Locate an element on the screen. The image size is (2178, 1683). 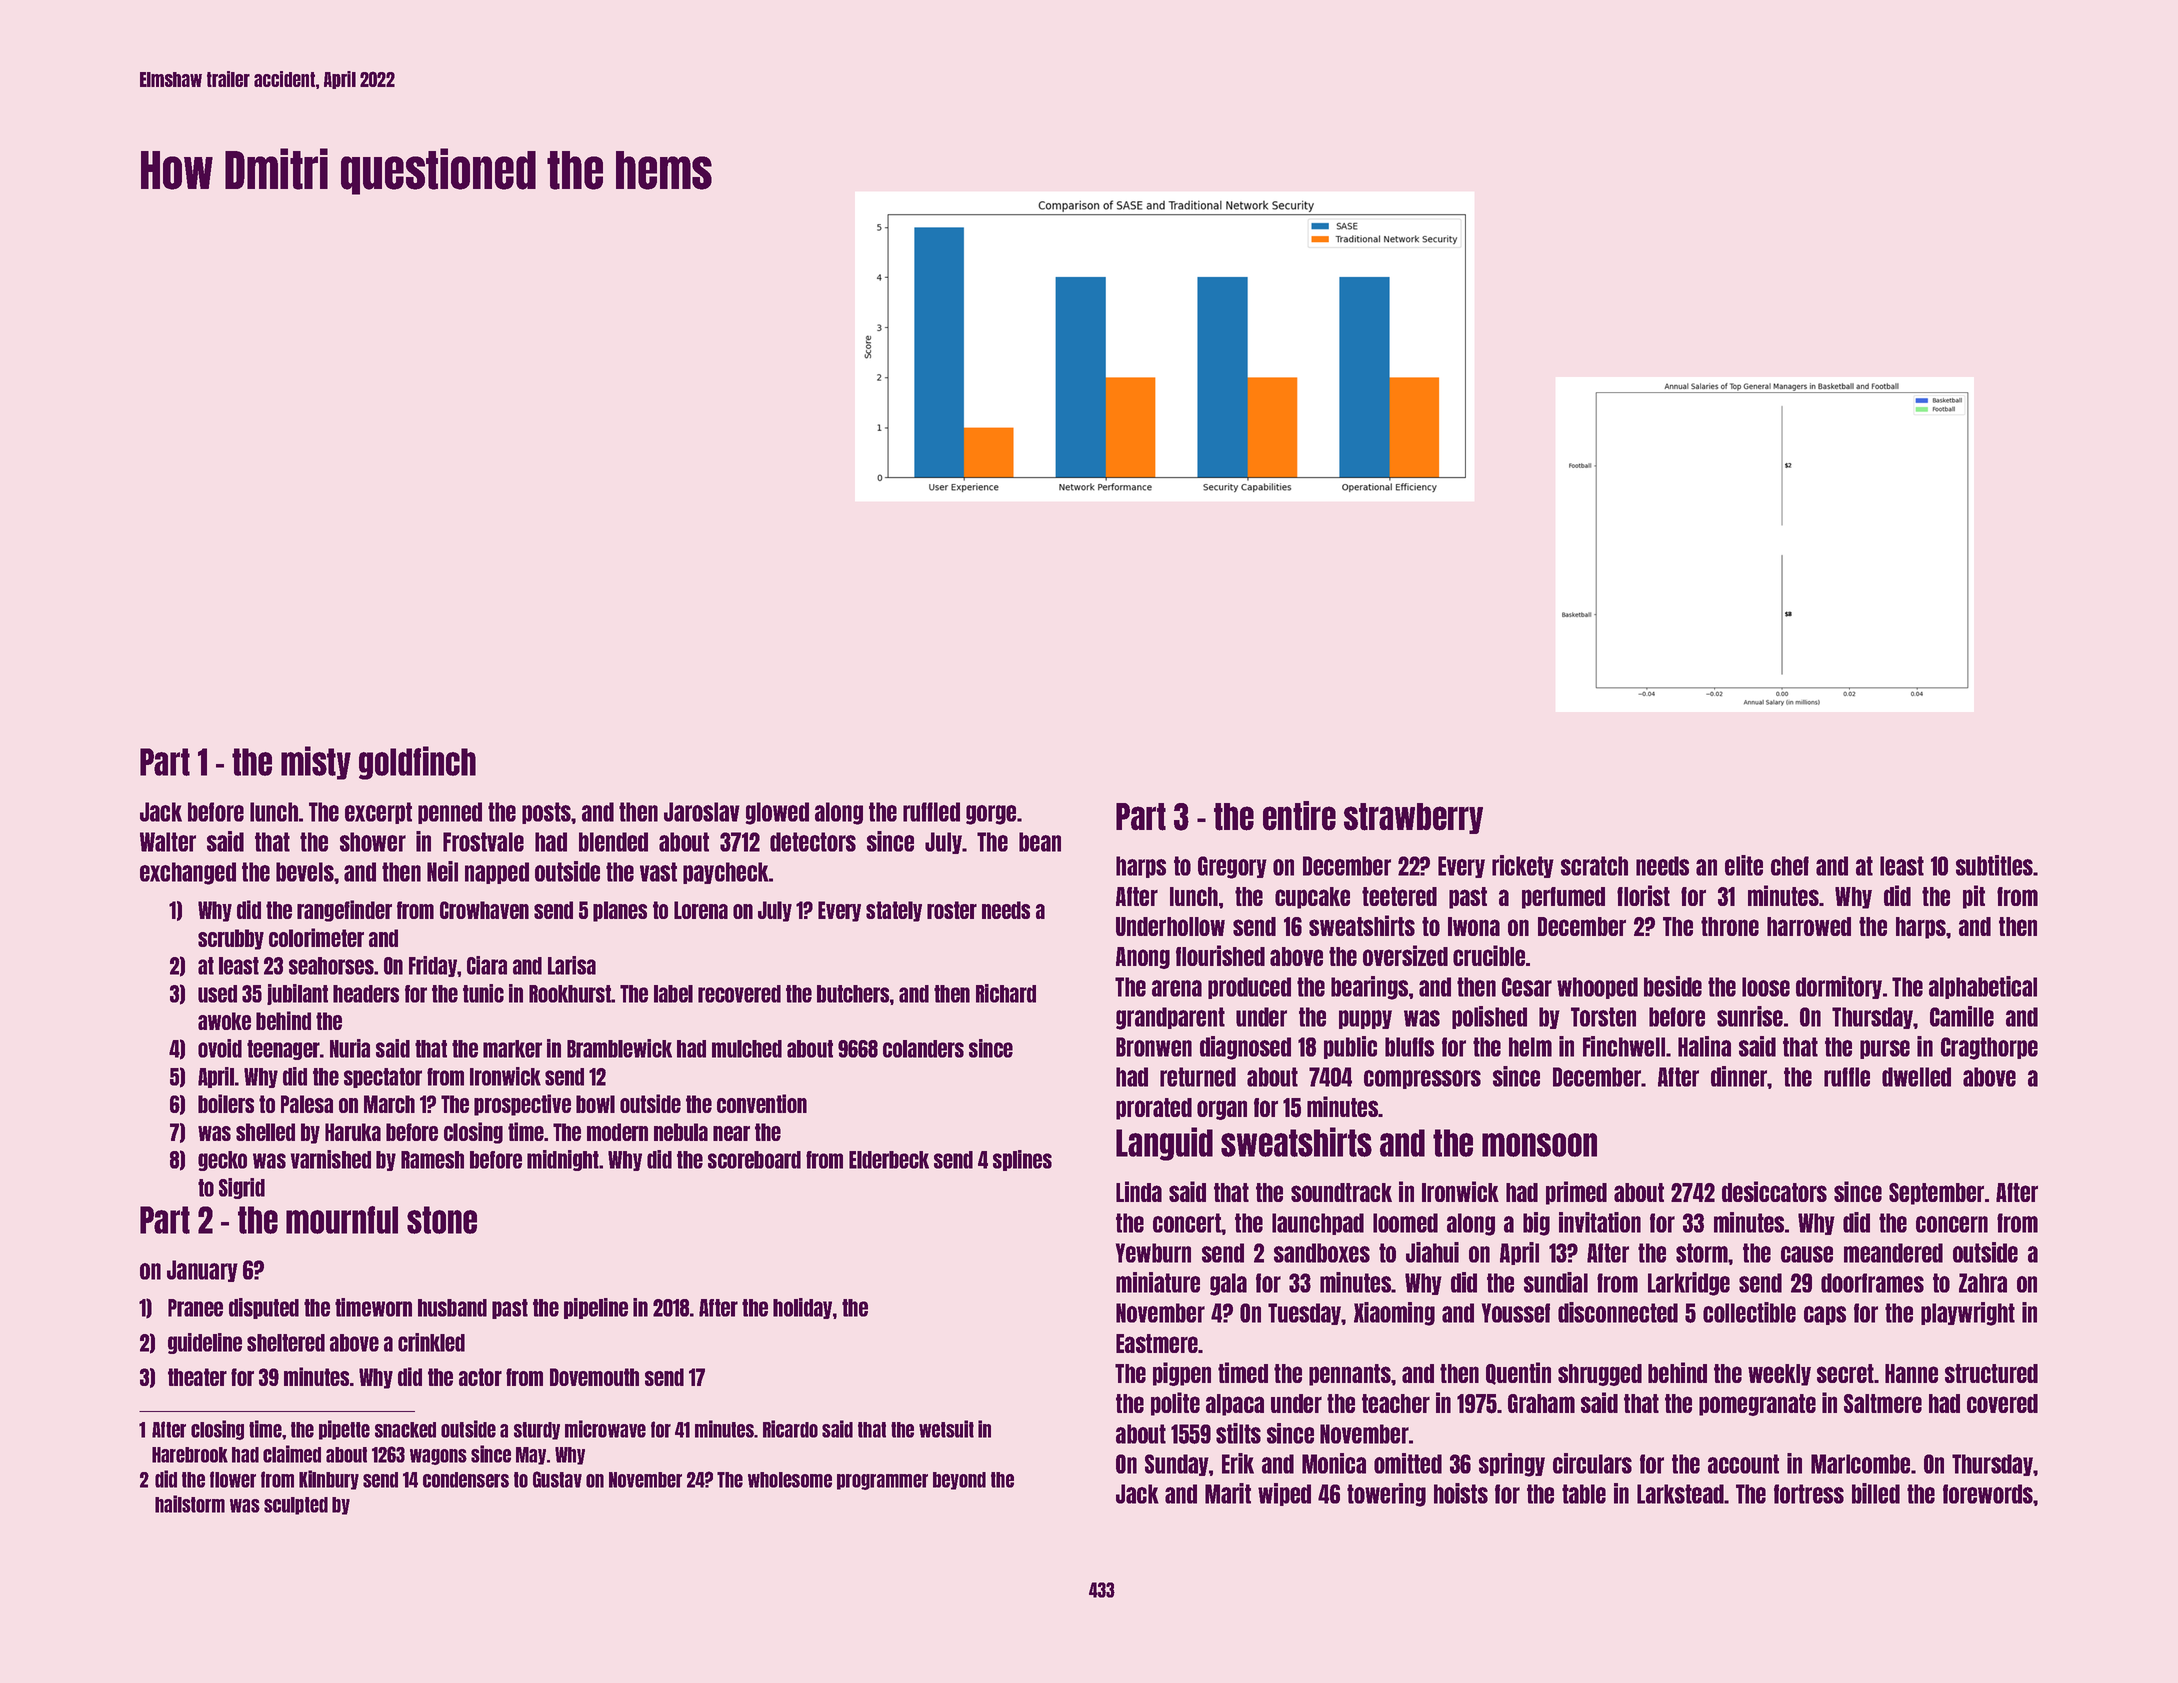
Bronwen is located at coordinates (1154, 1047).
